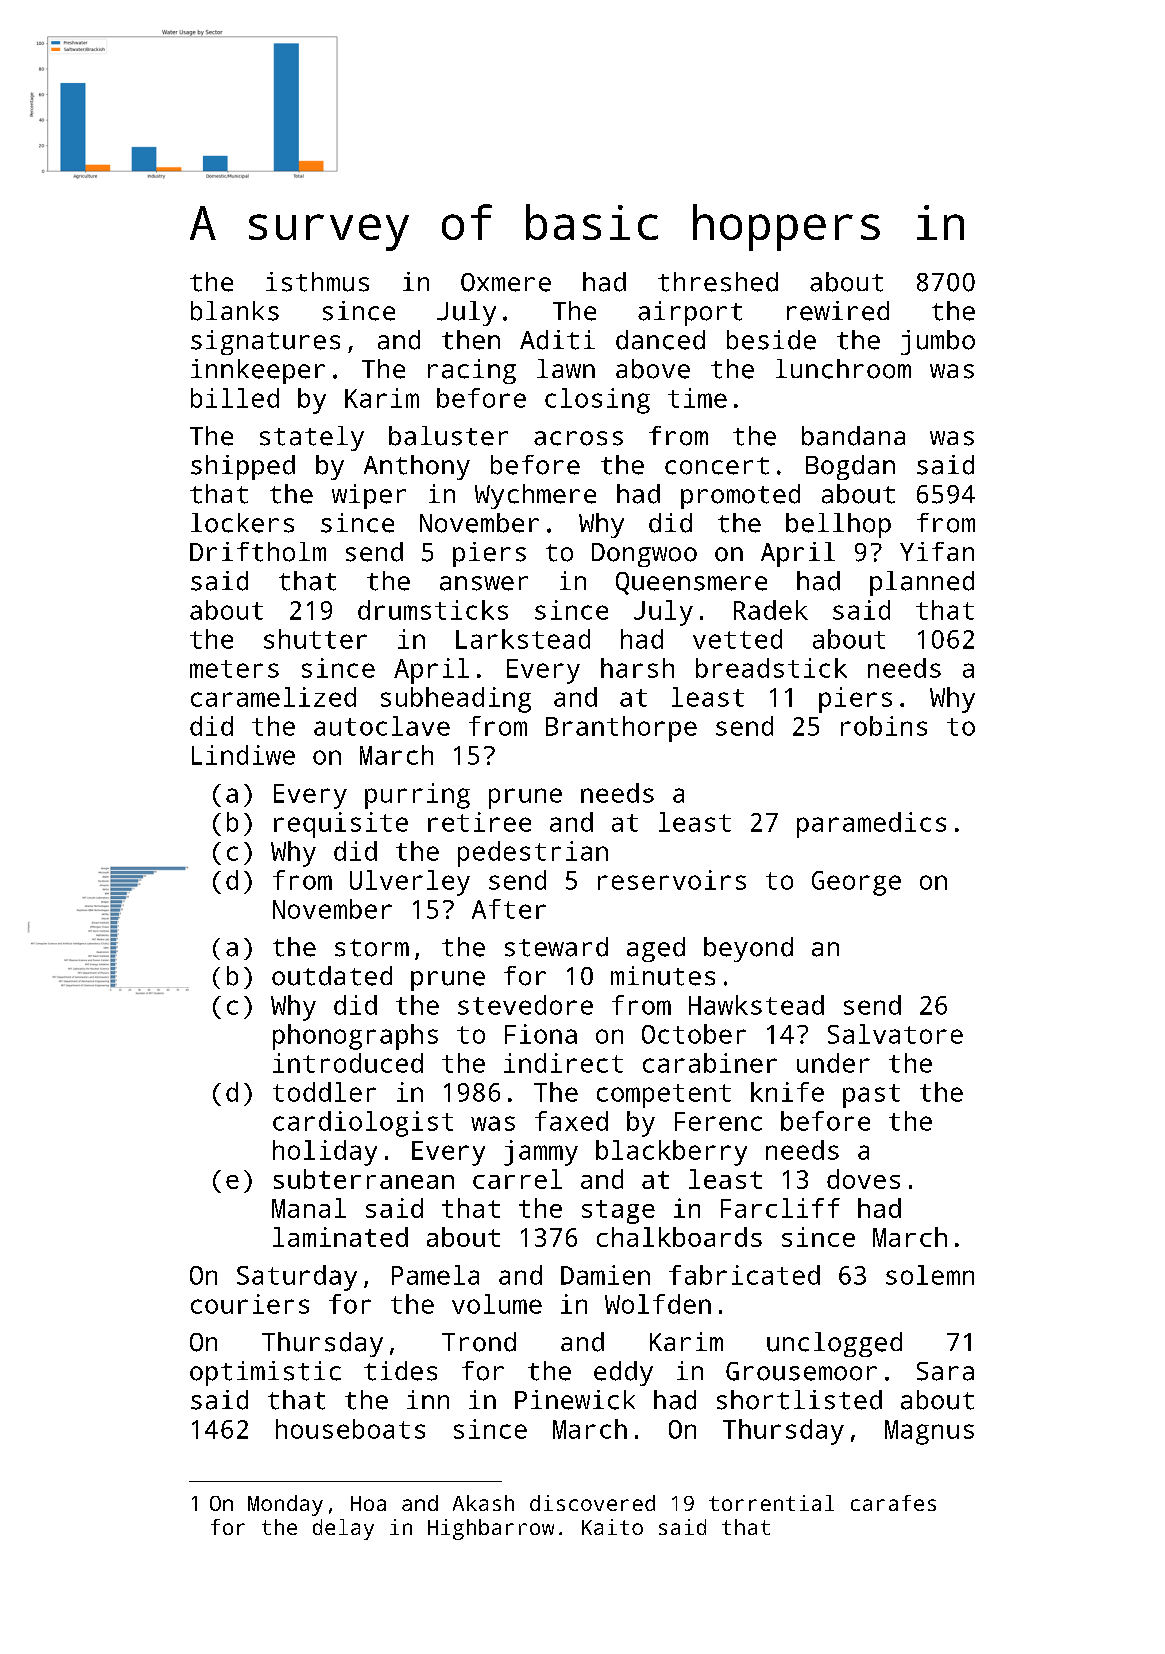 This page has height=1654, width=1165. Describe the element at coordinates (575, 1400) in the page. I see `Pinewick` at that location.
